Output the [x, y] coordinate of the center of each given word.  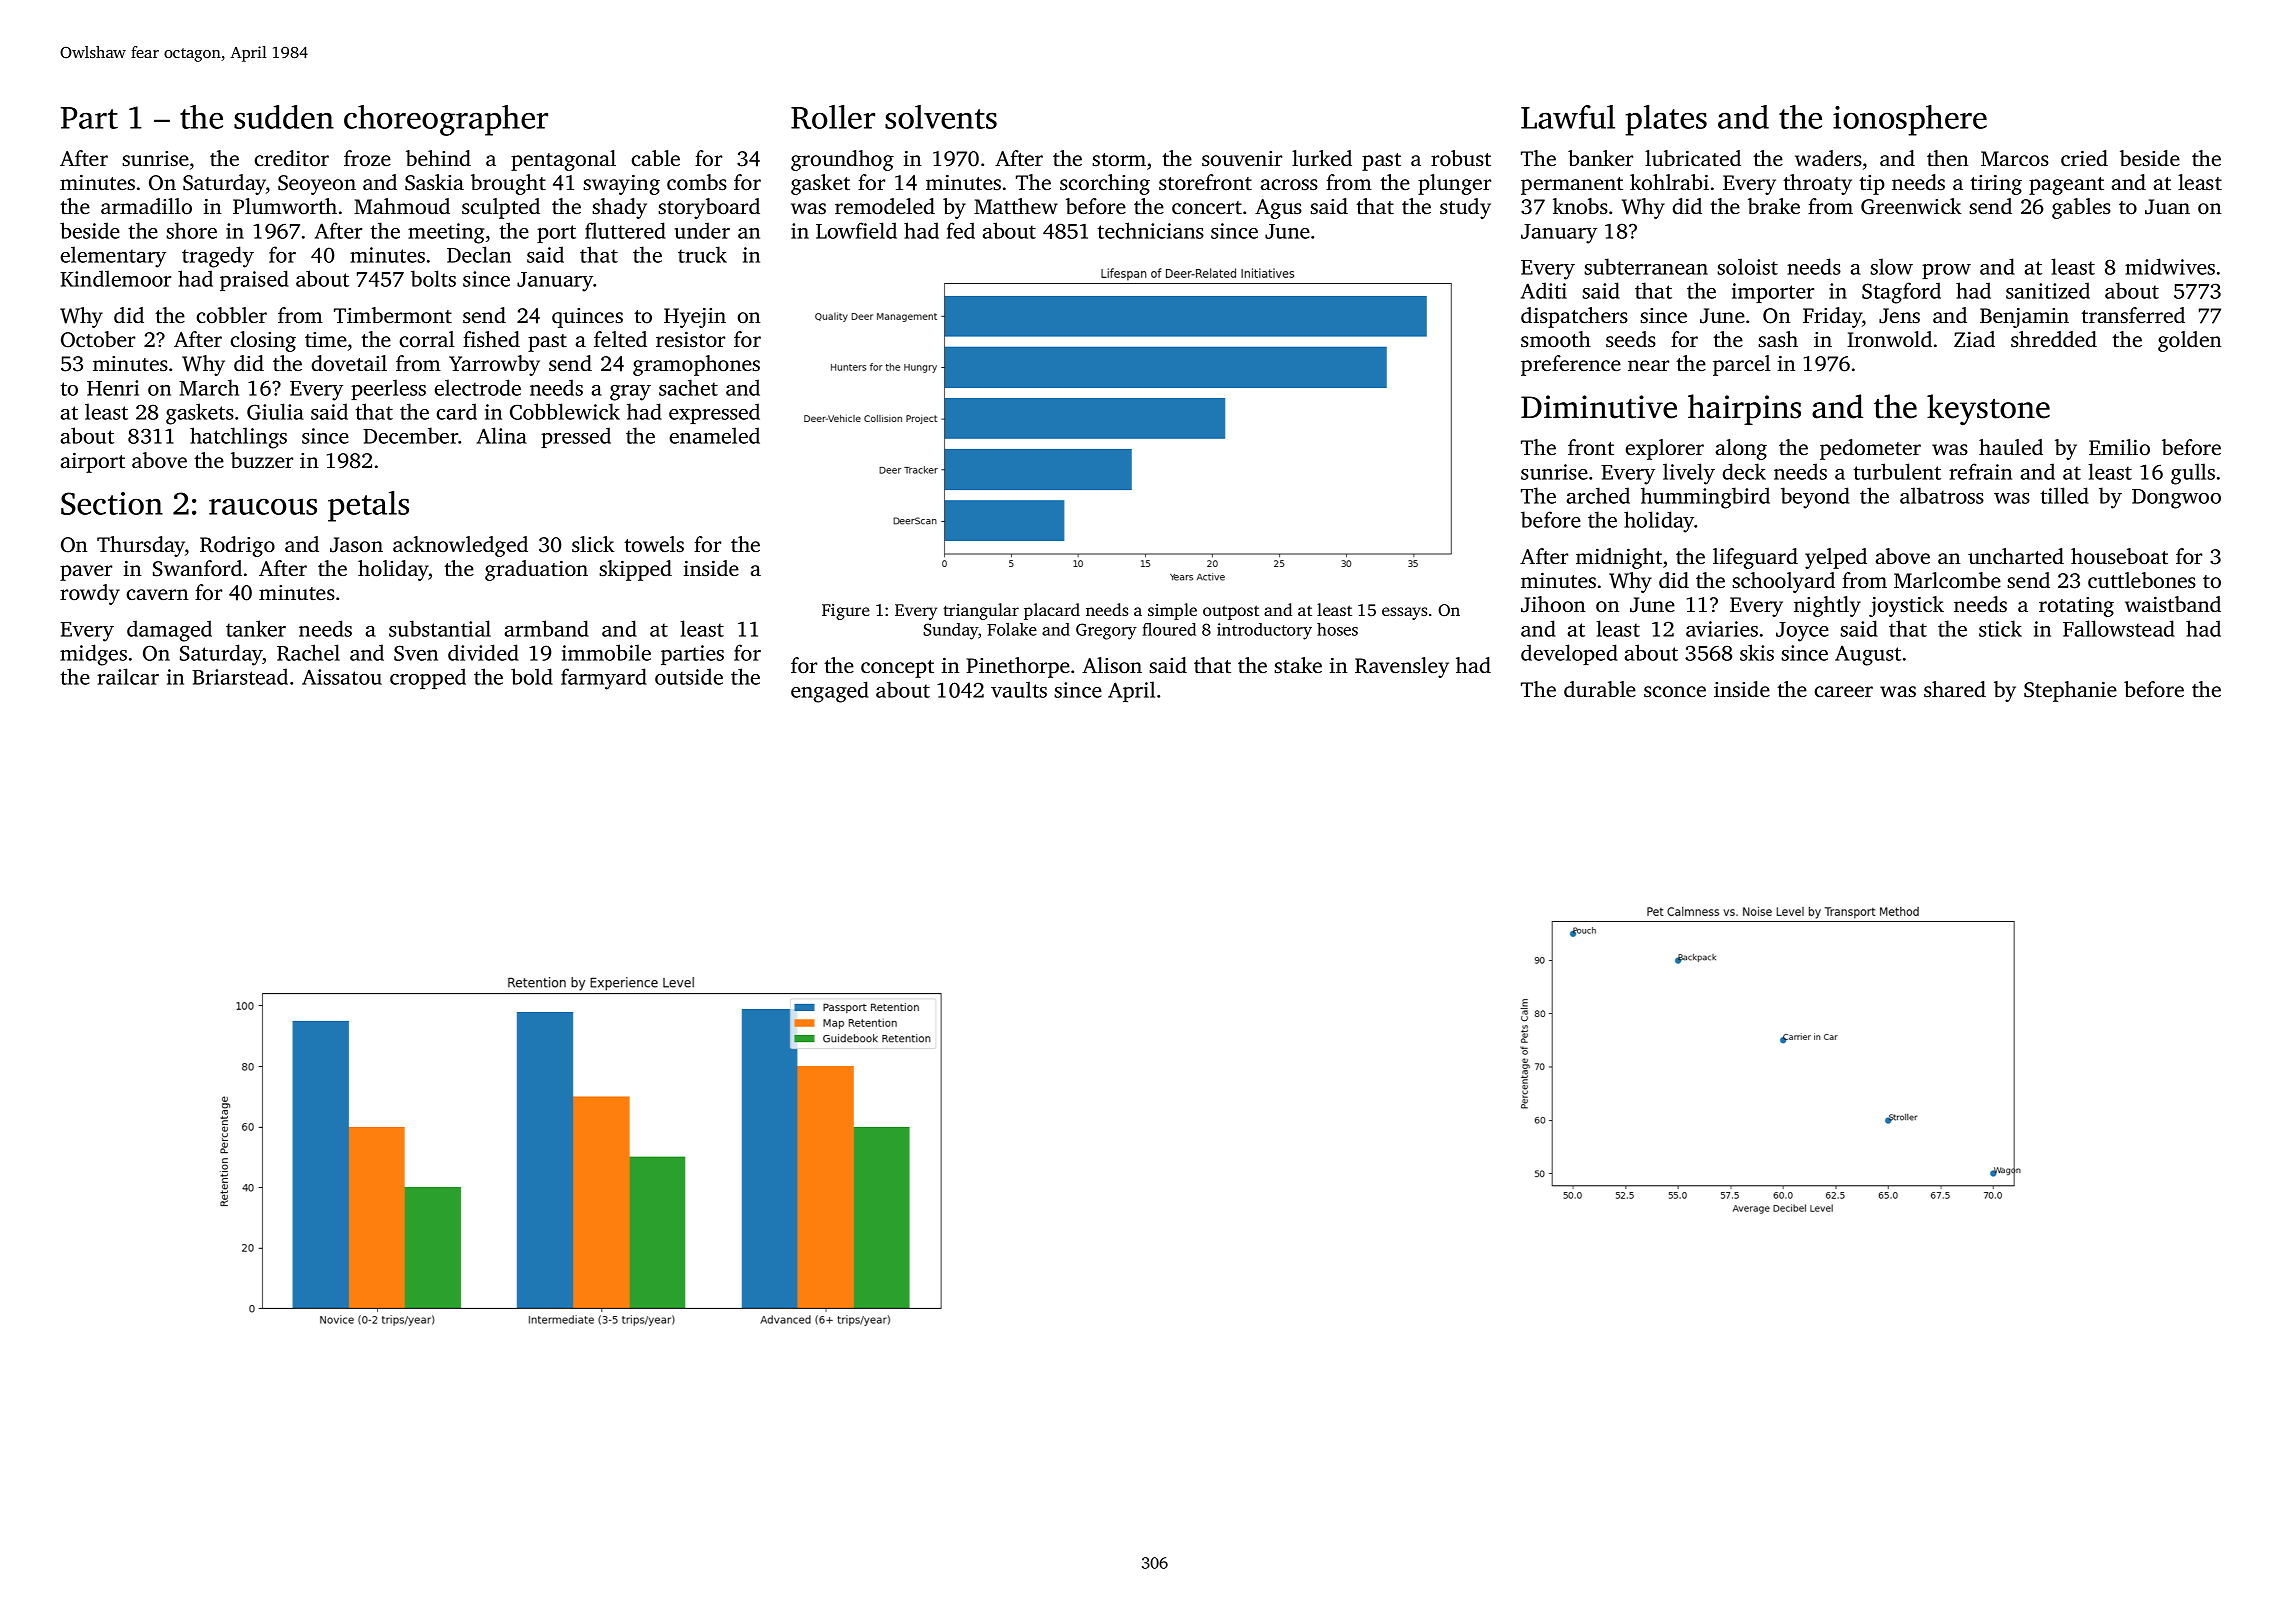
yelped [1836, 558]
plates [1666, 120]
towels [654, 544]
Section [112, 503]
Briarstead [240, 676]
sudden [284, 117]
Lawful [1568, 117]
